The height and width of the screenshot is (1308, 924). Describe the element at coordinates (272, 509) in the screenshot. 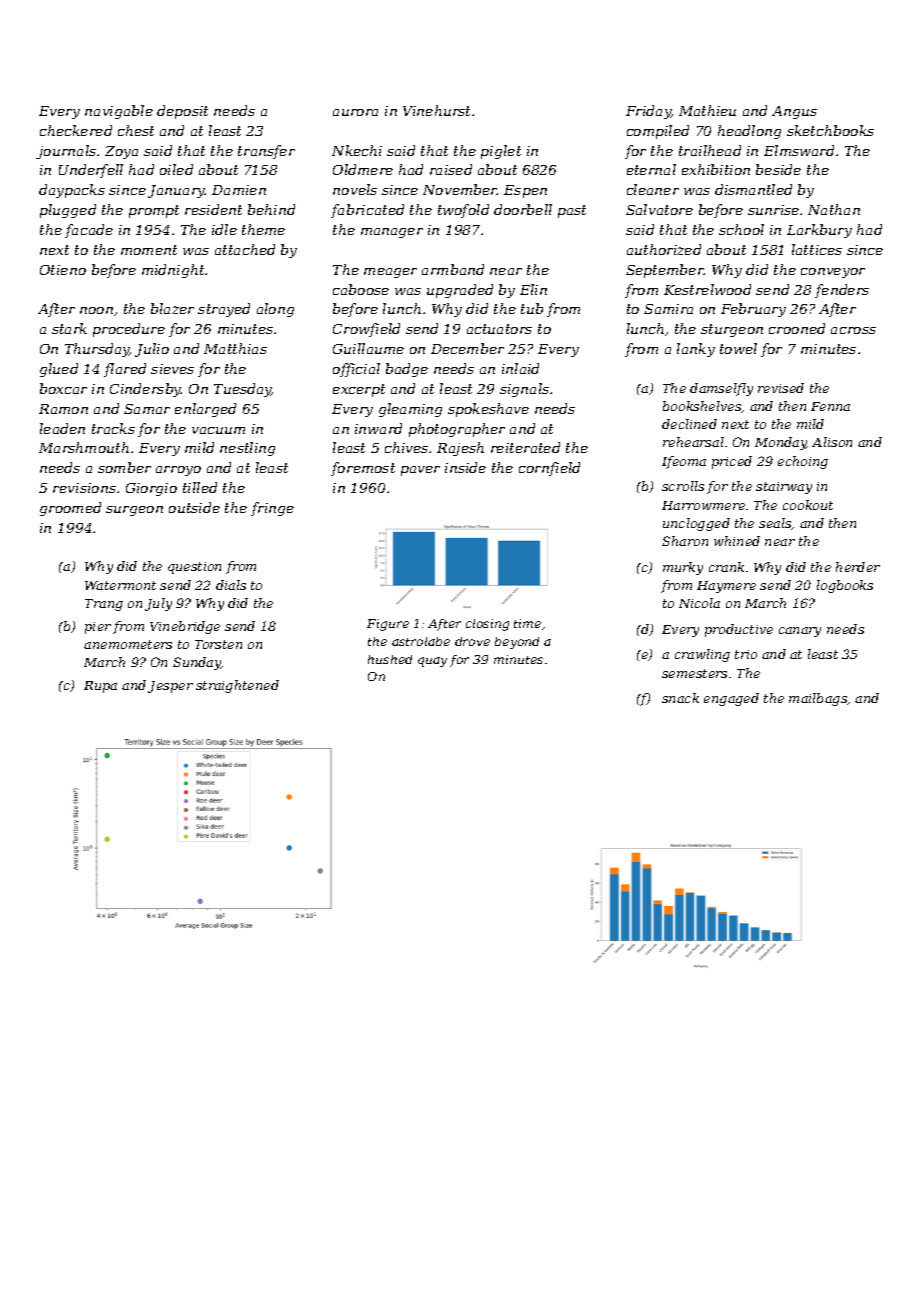

I see `fringe` at that location.
